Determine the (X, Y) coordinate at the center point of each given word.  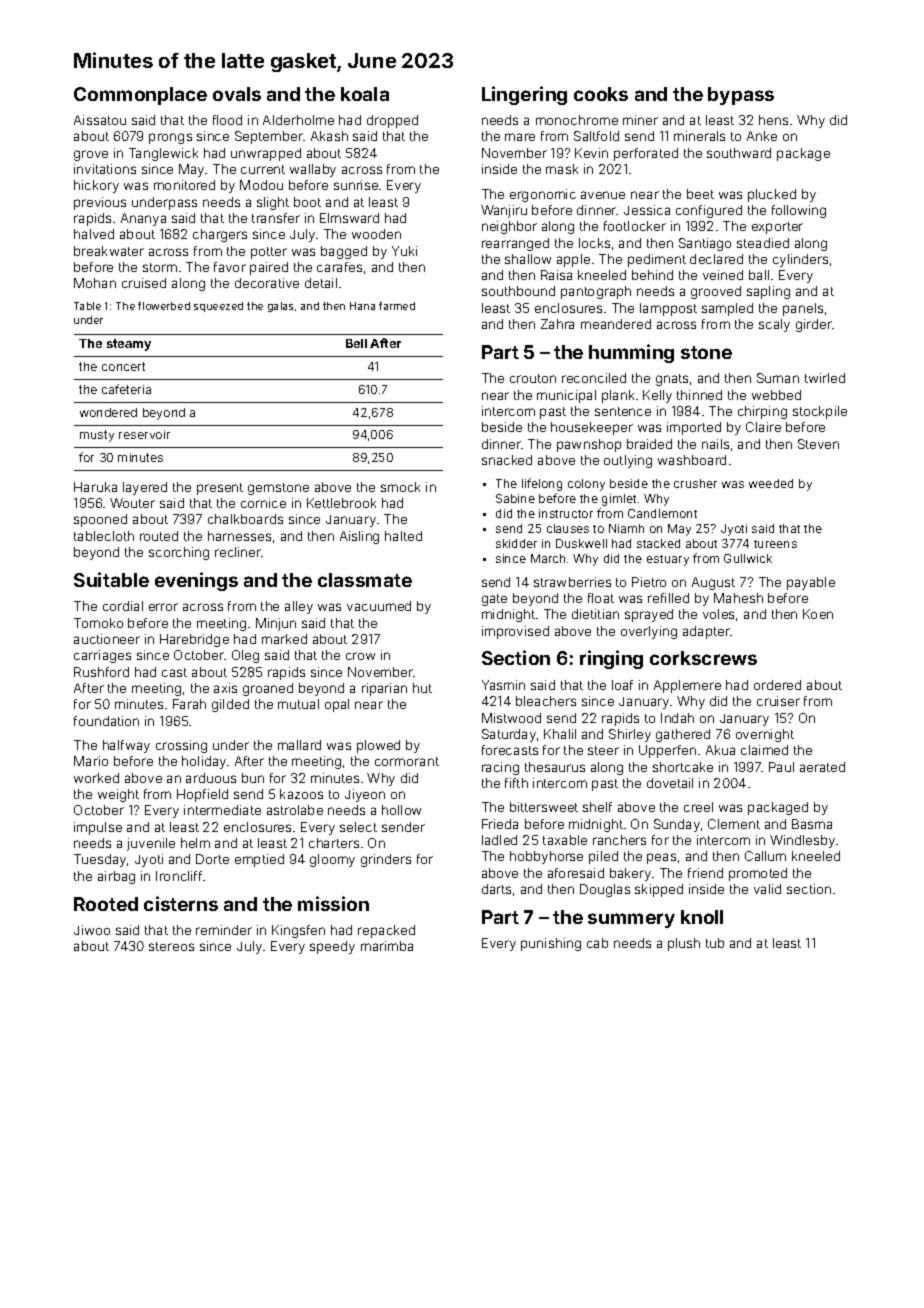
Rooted (106, 904)
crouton (533, 378)
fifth (516, 783)
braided (649, 444)
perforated (646, 154)
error (163, 607)
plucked (772, 195)
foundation (106, 721)
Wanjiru (504, 211)
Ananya (143, 219)
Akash (329, 136)
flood (227, 120)
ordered (777, 685)
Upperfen (667, 751)
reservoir (144, 434)
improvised (515, 632)
